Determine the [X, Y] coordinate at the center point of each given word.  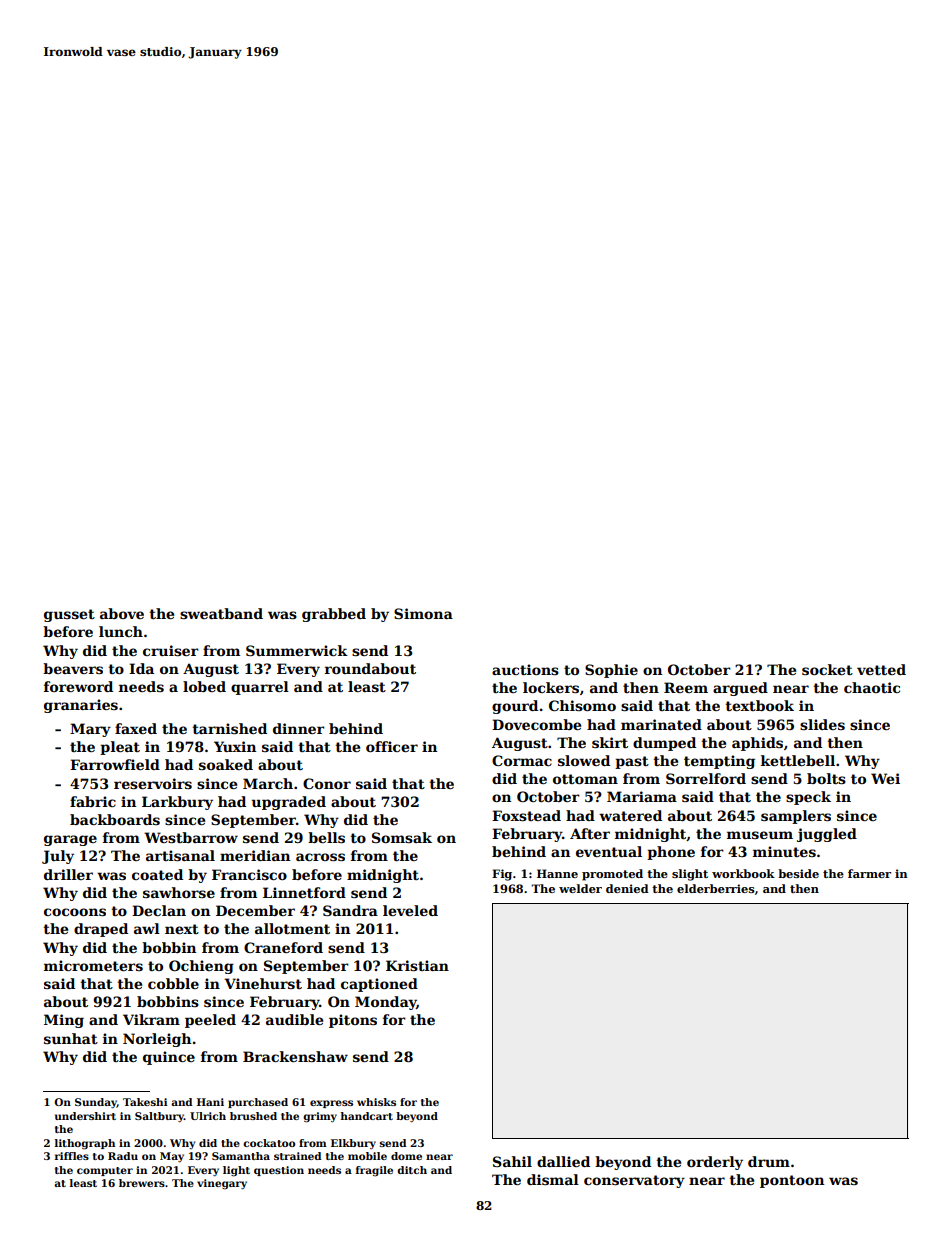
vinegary [222, 1184]
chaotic [872, 687]
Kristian [417, 965]
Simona [423, 613]
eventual [609, 851]
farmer [869, 873]
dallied [563, 1161]
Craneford [283, 947]
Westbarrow [191, 837]
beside [798, 873]
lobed [204, 686]
